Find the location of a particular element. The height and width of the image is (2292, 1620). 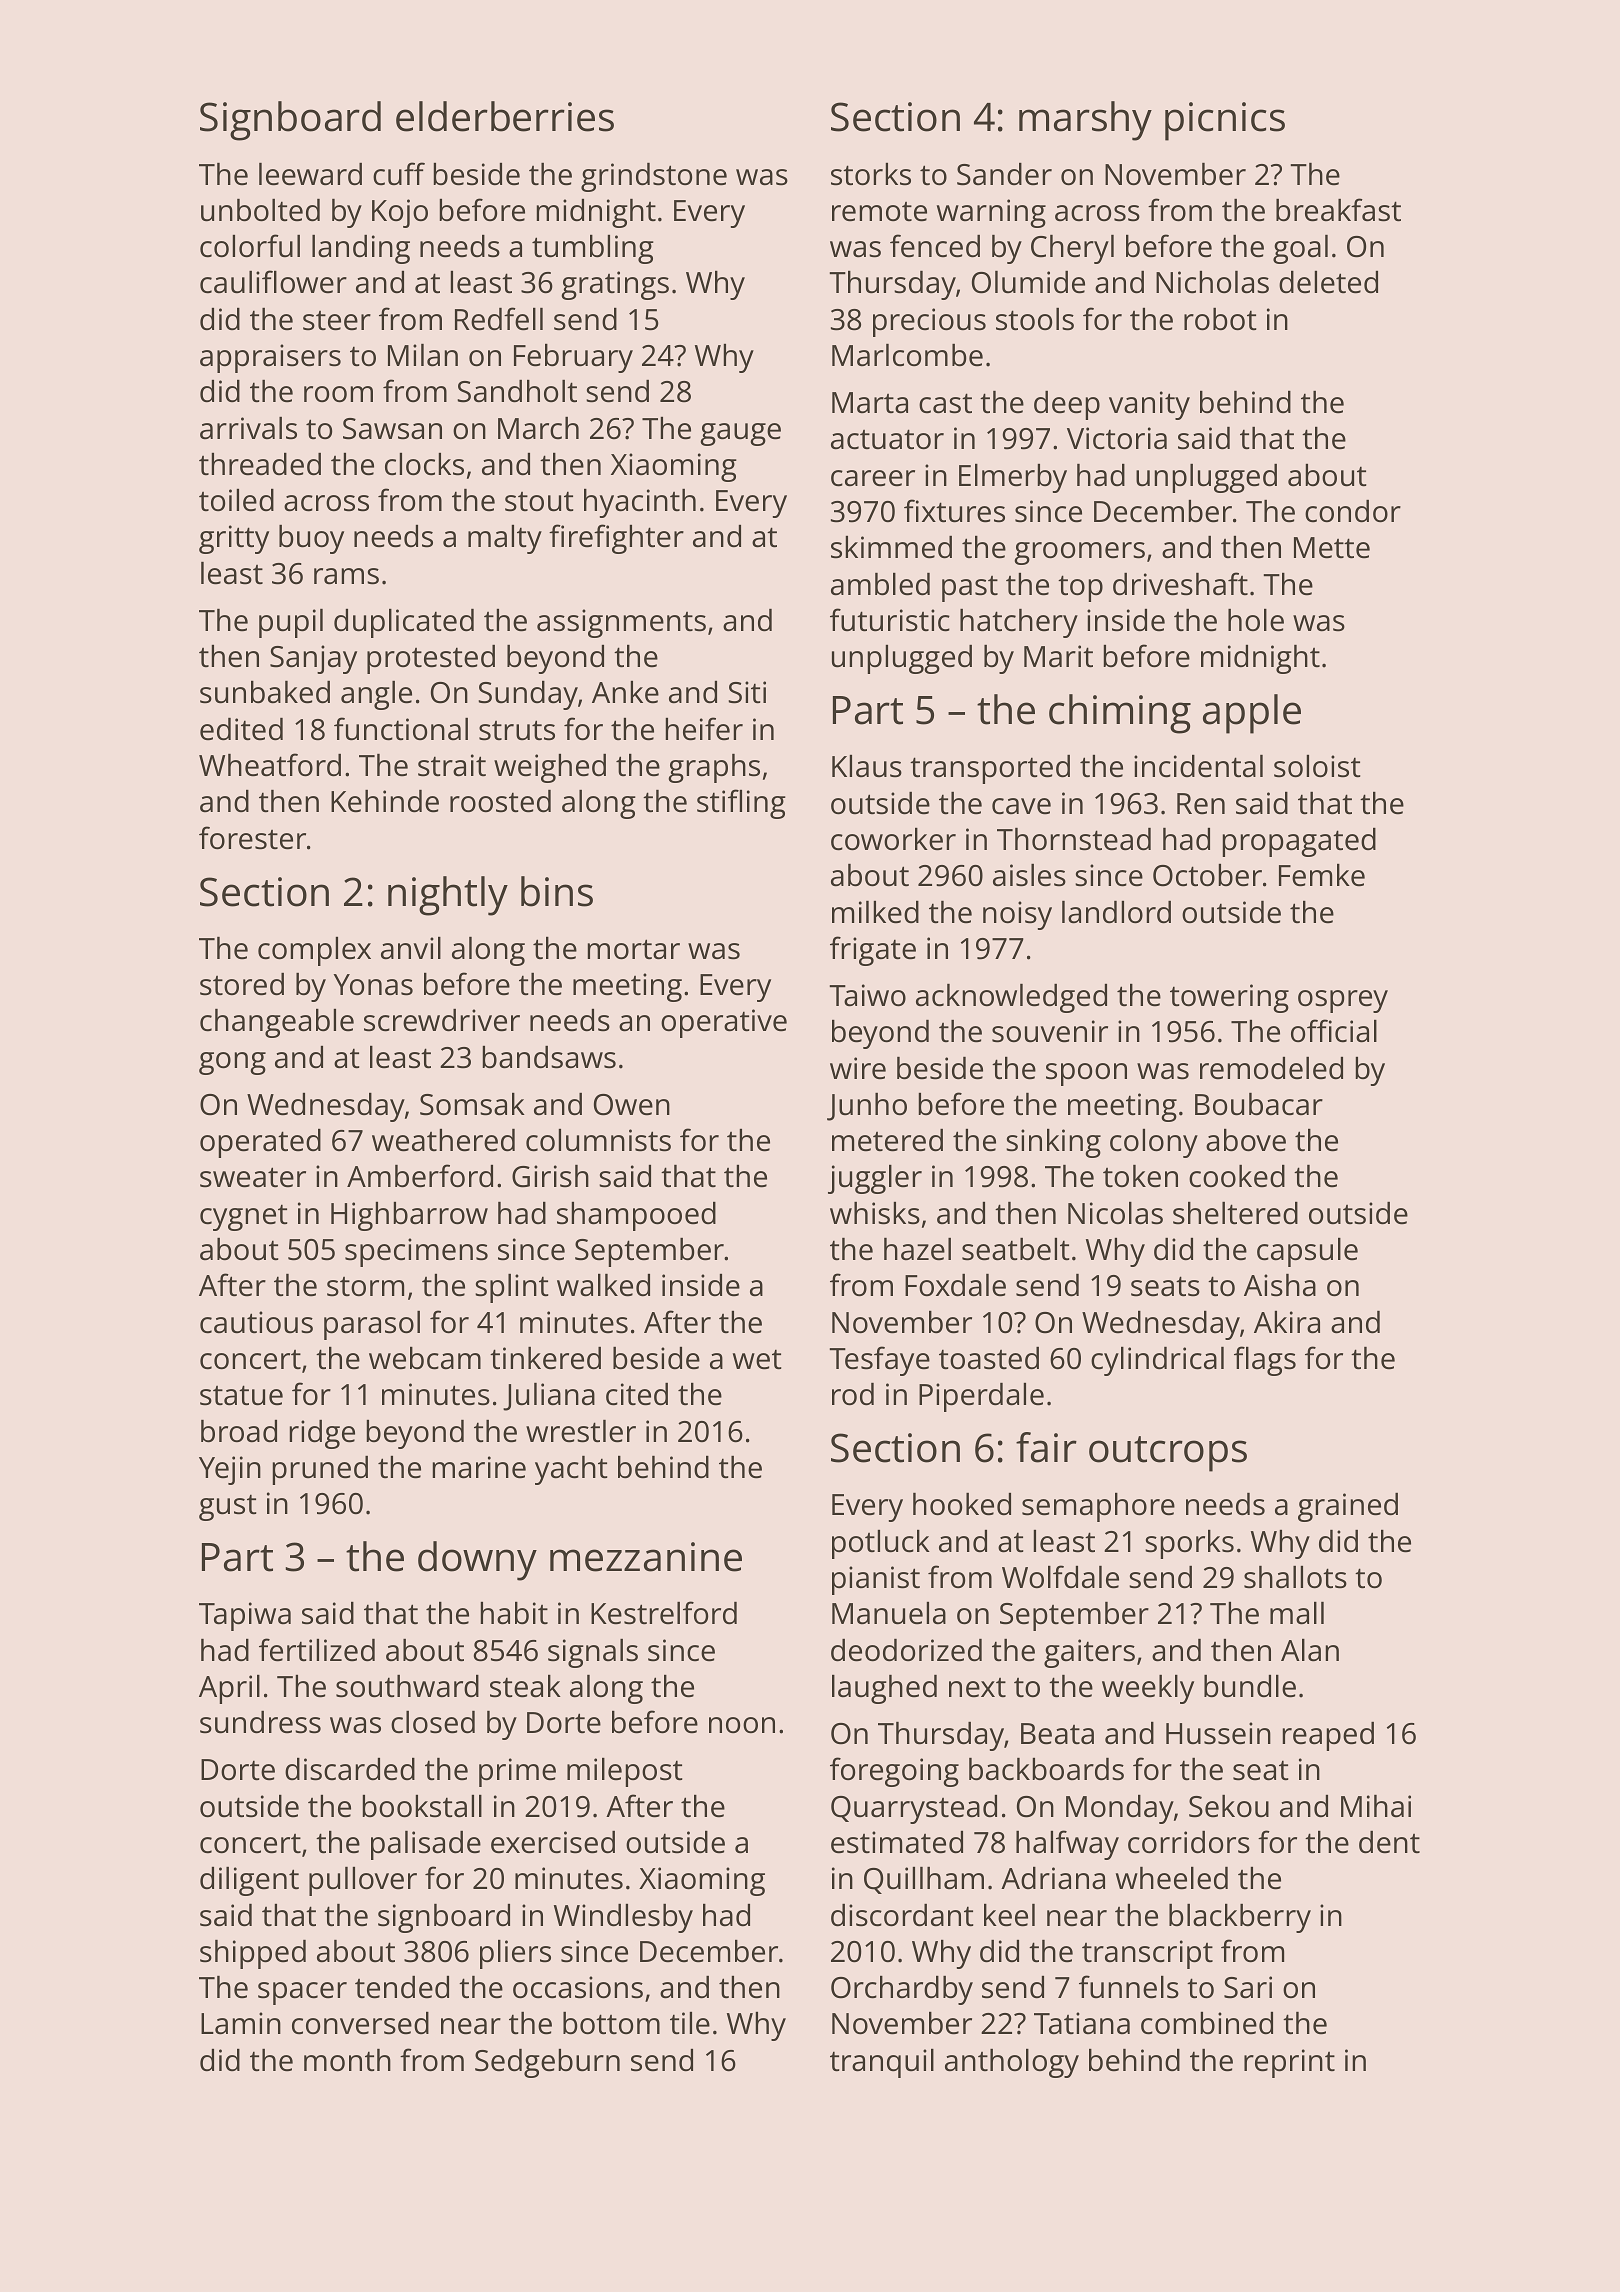

cauliflower is located at coordinates (273, 282).
